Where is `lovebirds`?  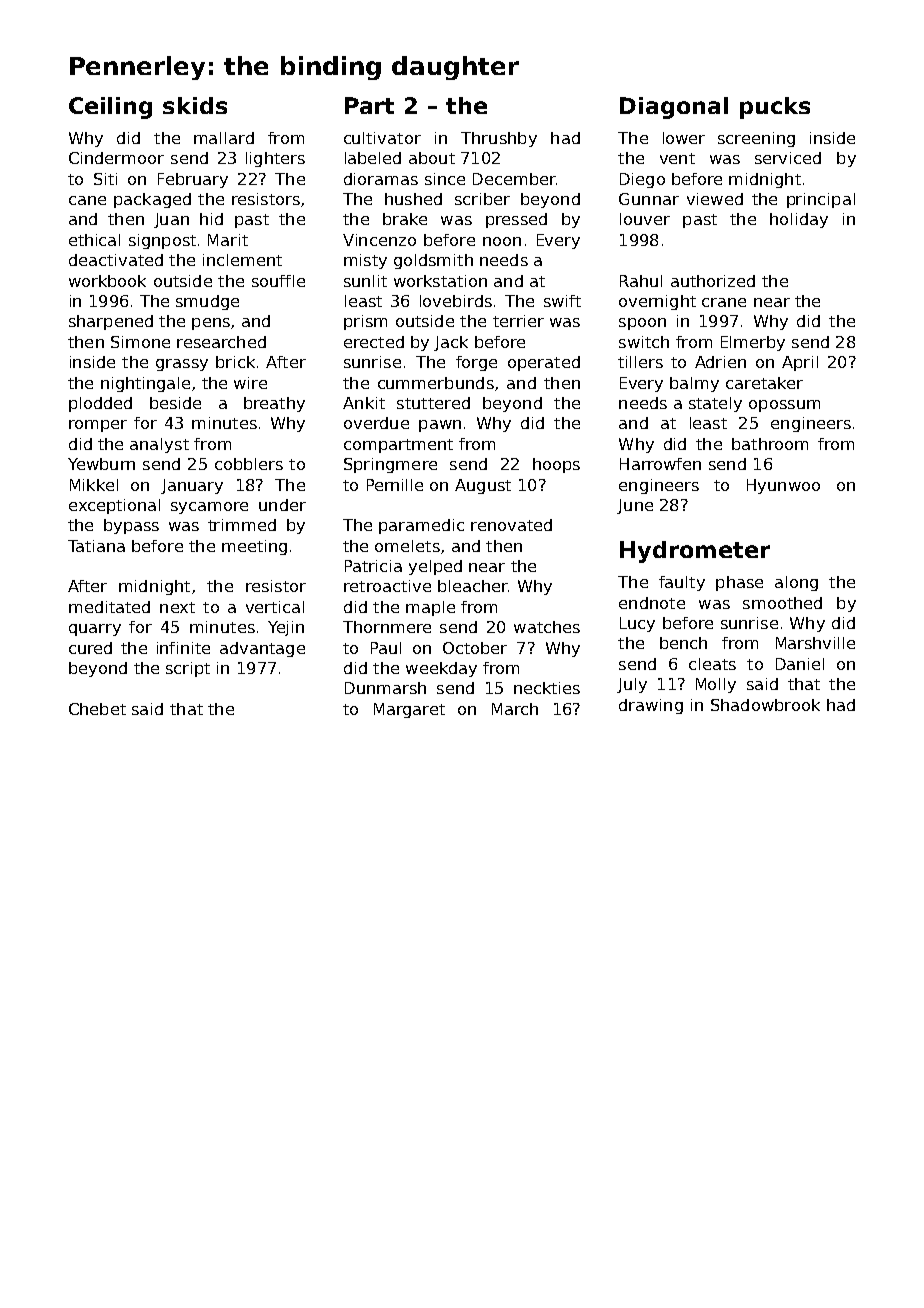
lovebirds is located at coordinates (456, 301).
